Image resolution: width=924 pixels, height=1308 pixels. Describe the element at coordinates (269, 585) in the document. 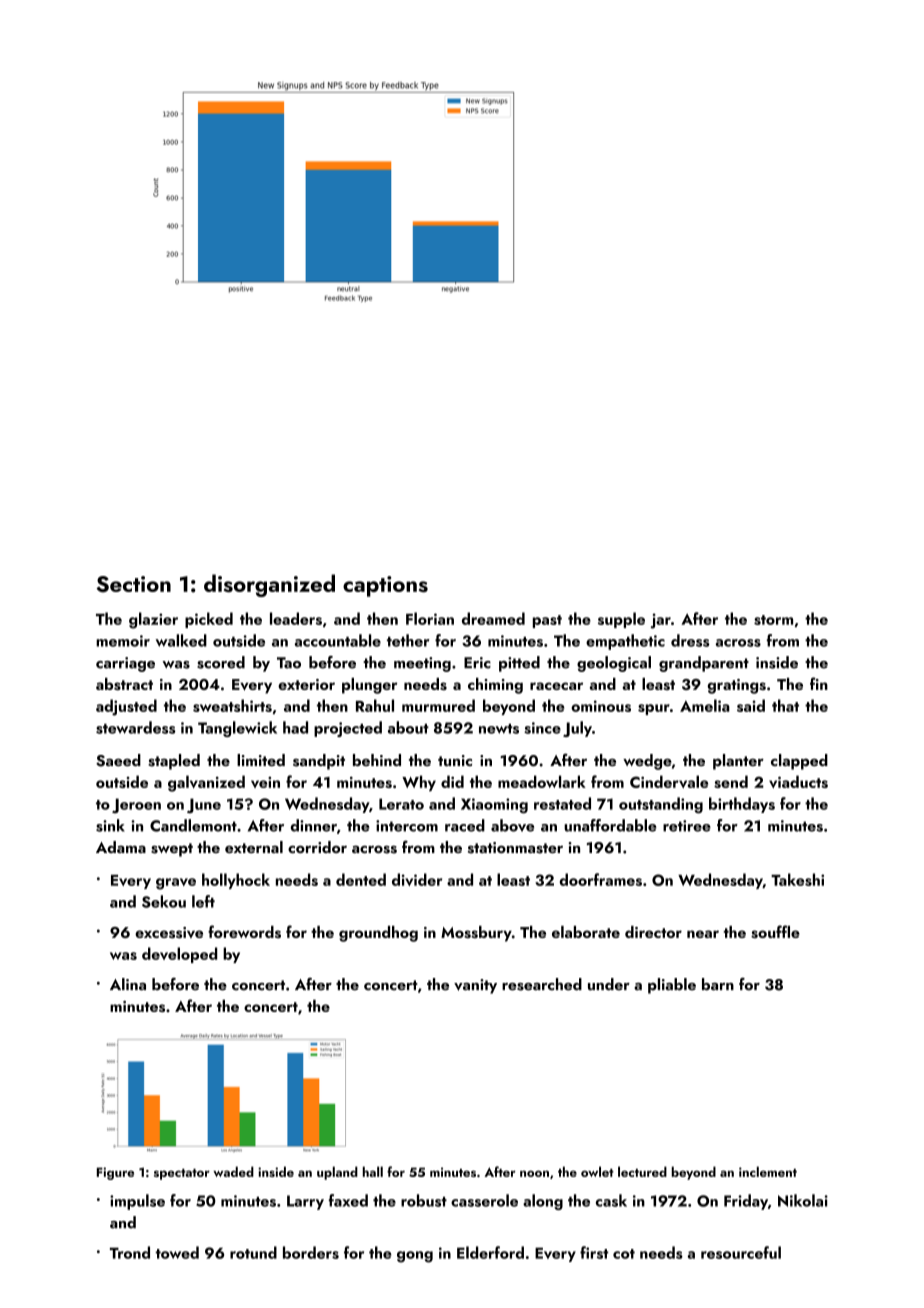

I see `disorganized` at that location.
